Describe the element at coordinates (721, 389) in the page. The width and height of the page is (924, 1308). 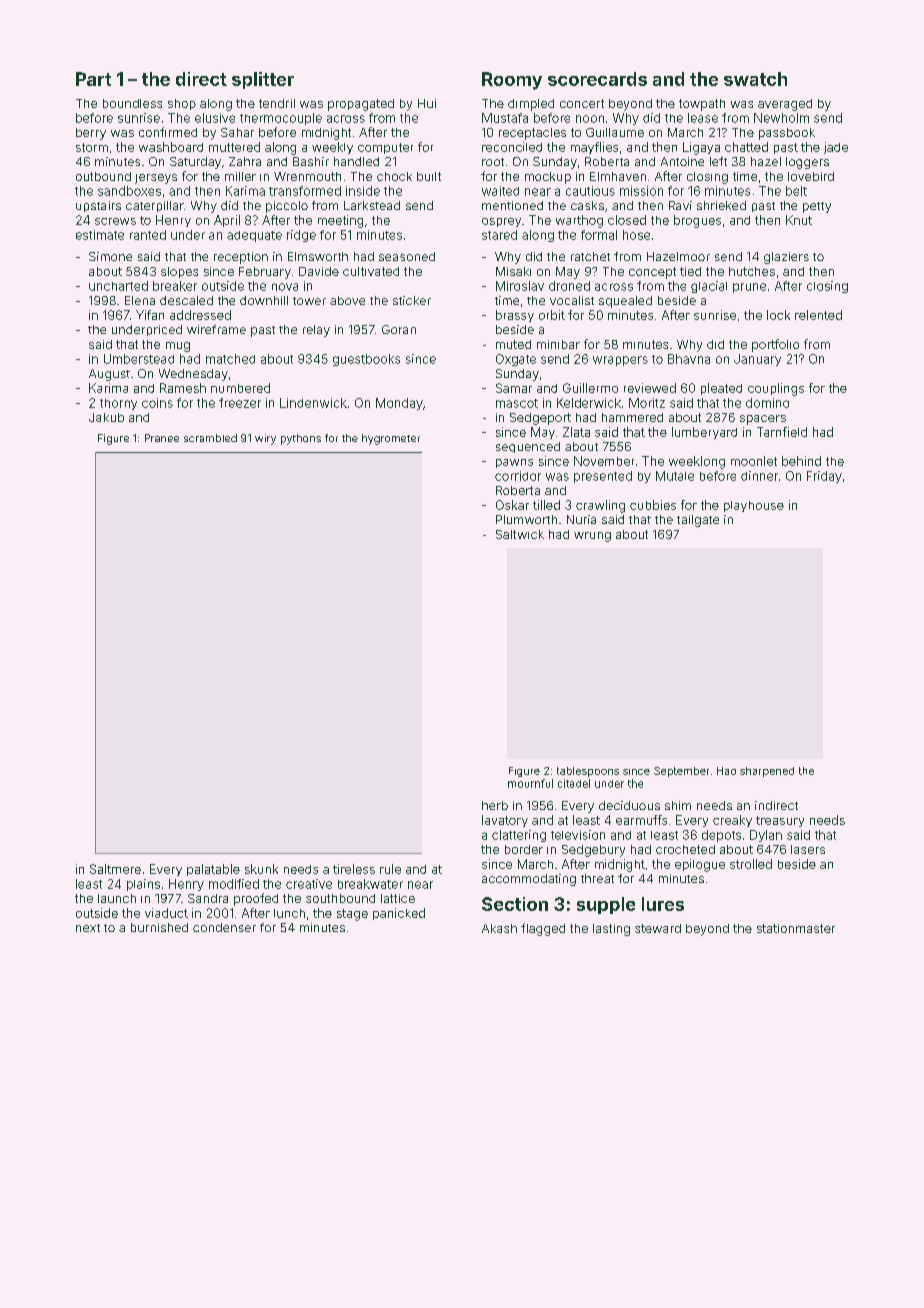
I see `pleated` at that location.
